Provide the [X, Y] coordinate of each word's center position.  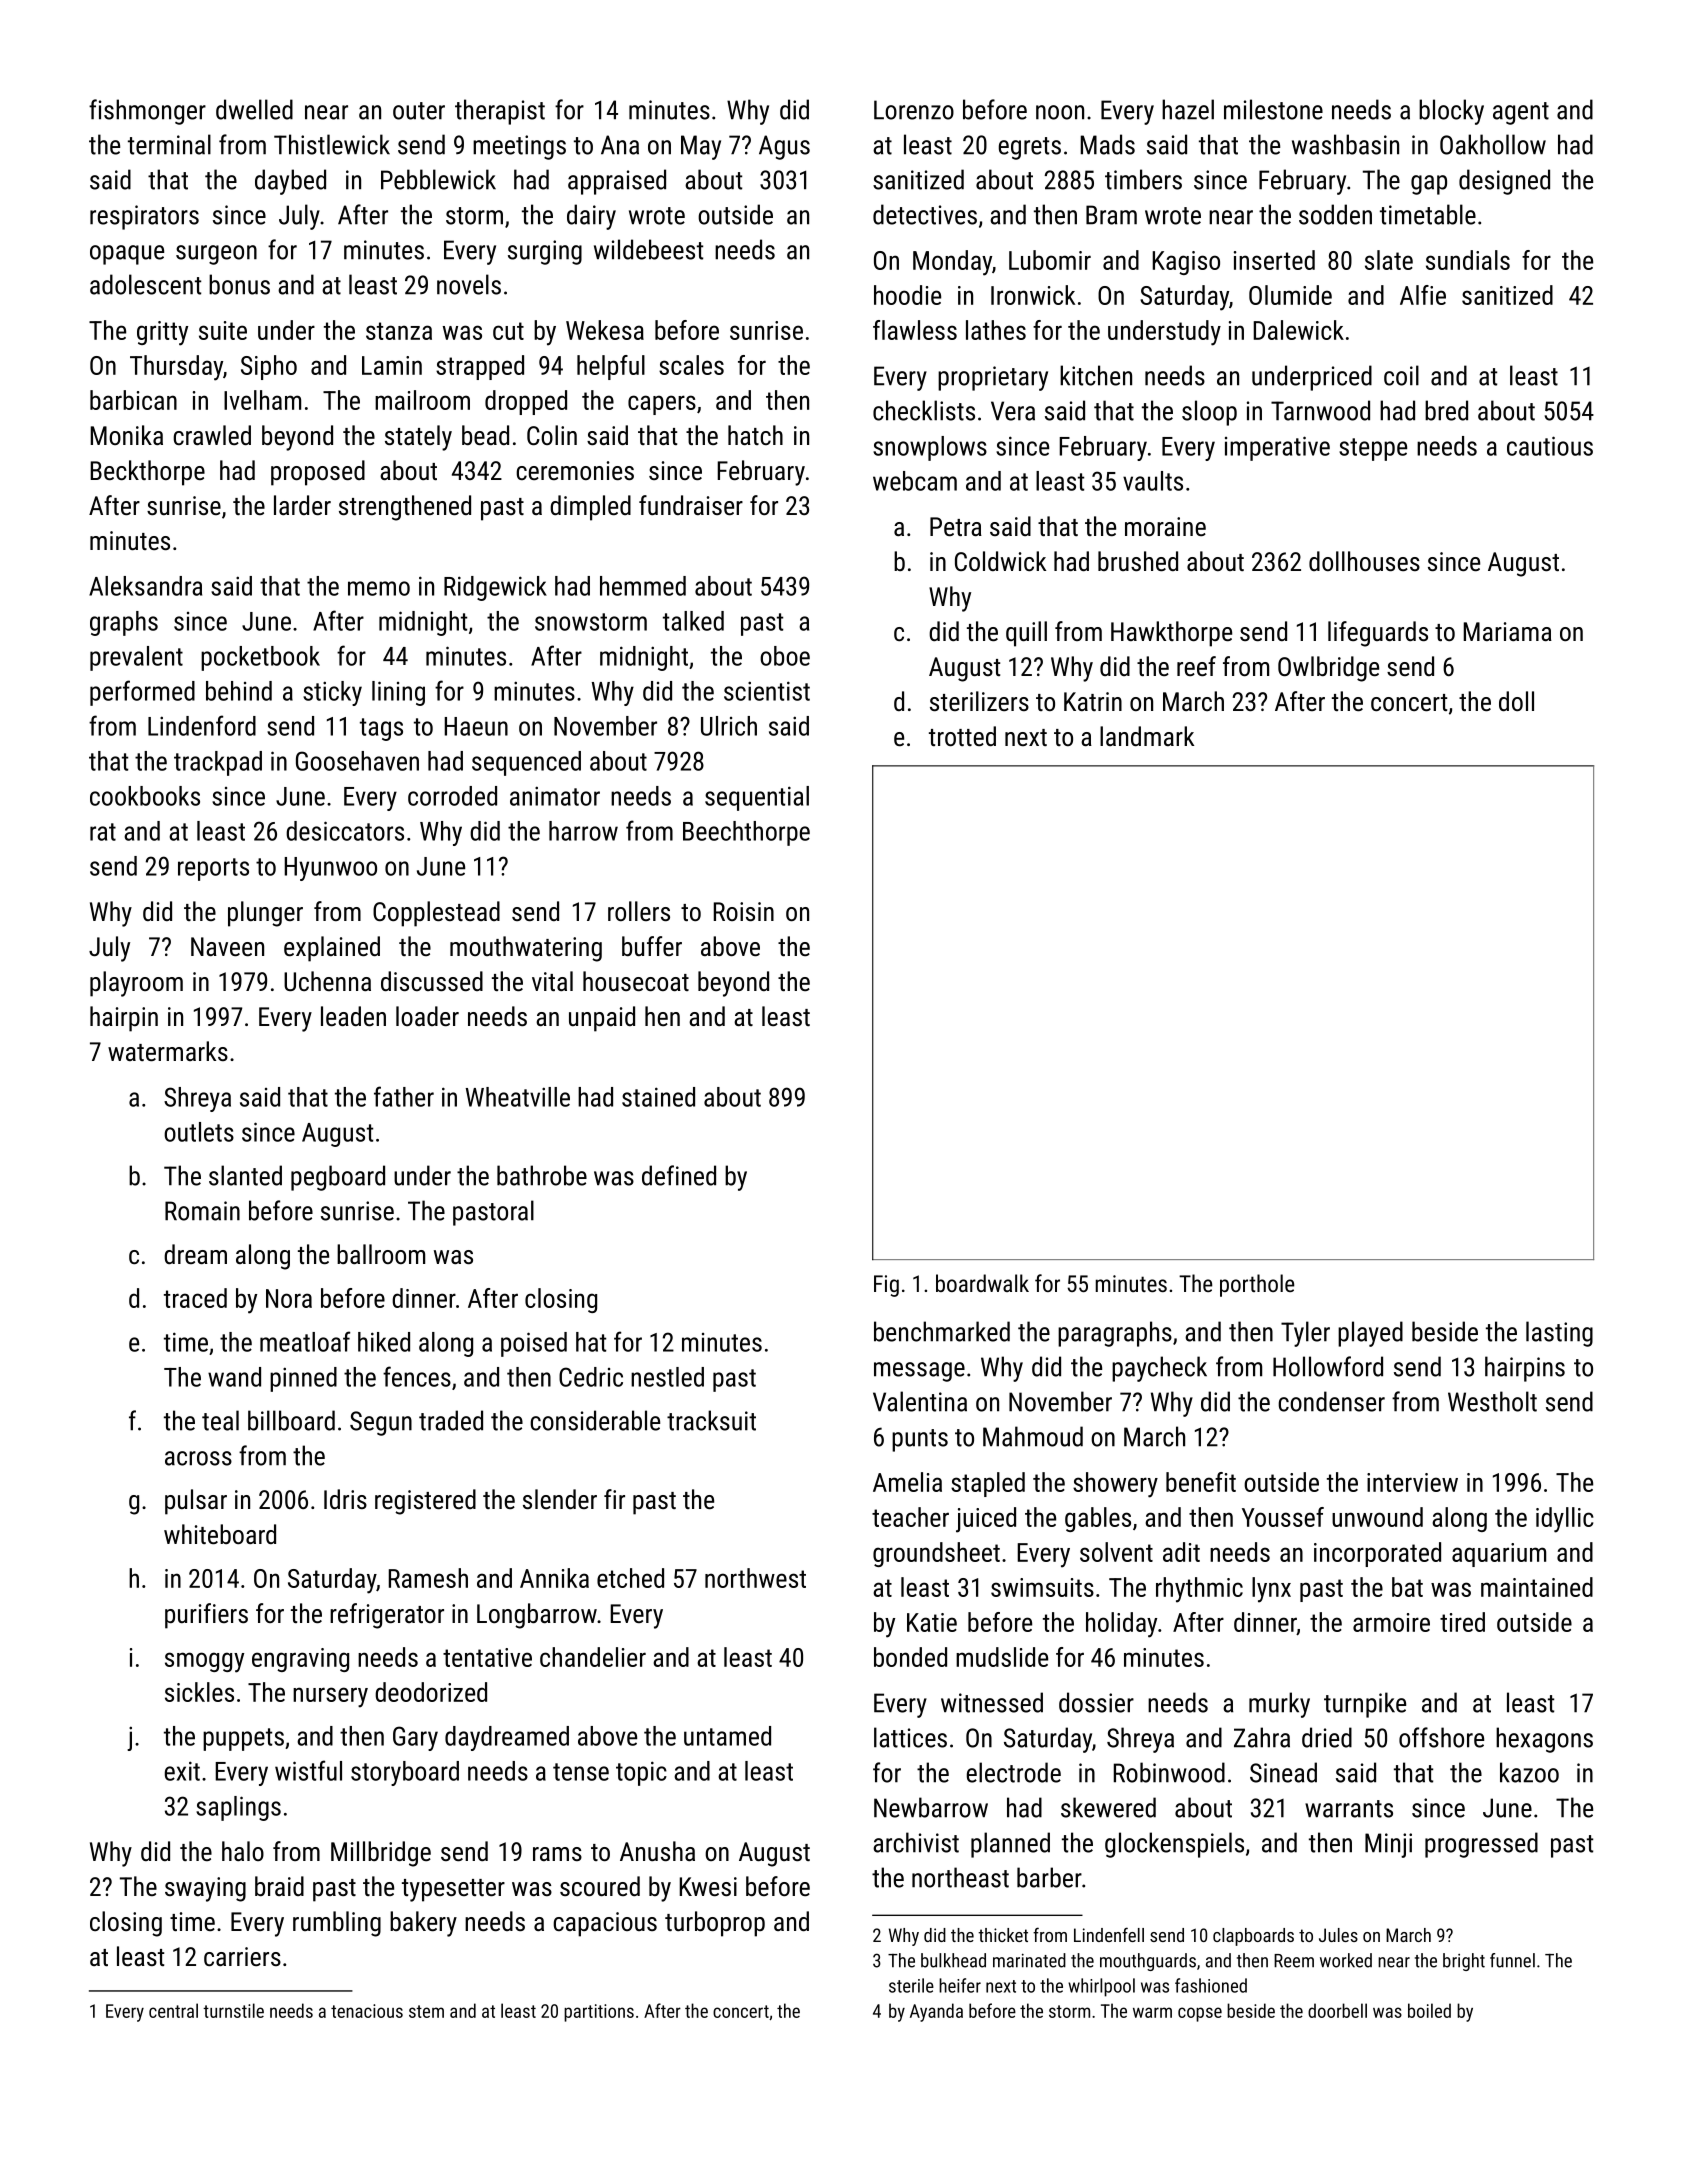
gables [1098, 1519]
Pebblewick [438, 179]
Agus [784, 147]
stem [426, 2011]
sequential [757, 798]
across [198, 1458]
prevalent [136, 658]
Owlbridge [1328, 669]
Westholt [1492, 1401]
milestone [1273, 109]
